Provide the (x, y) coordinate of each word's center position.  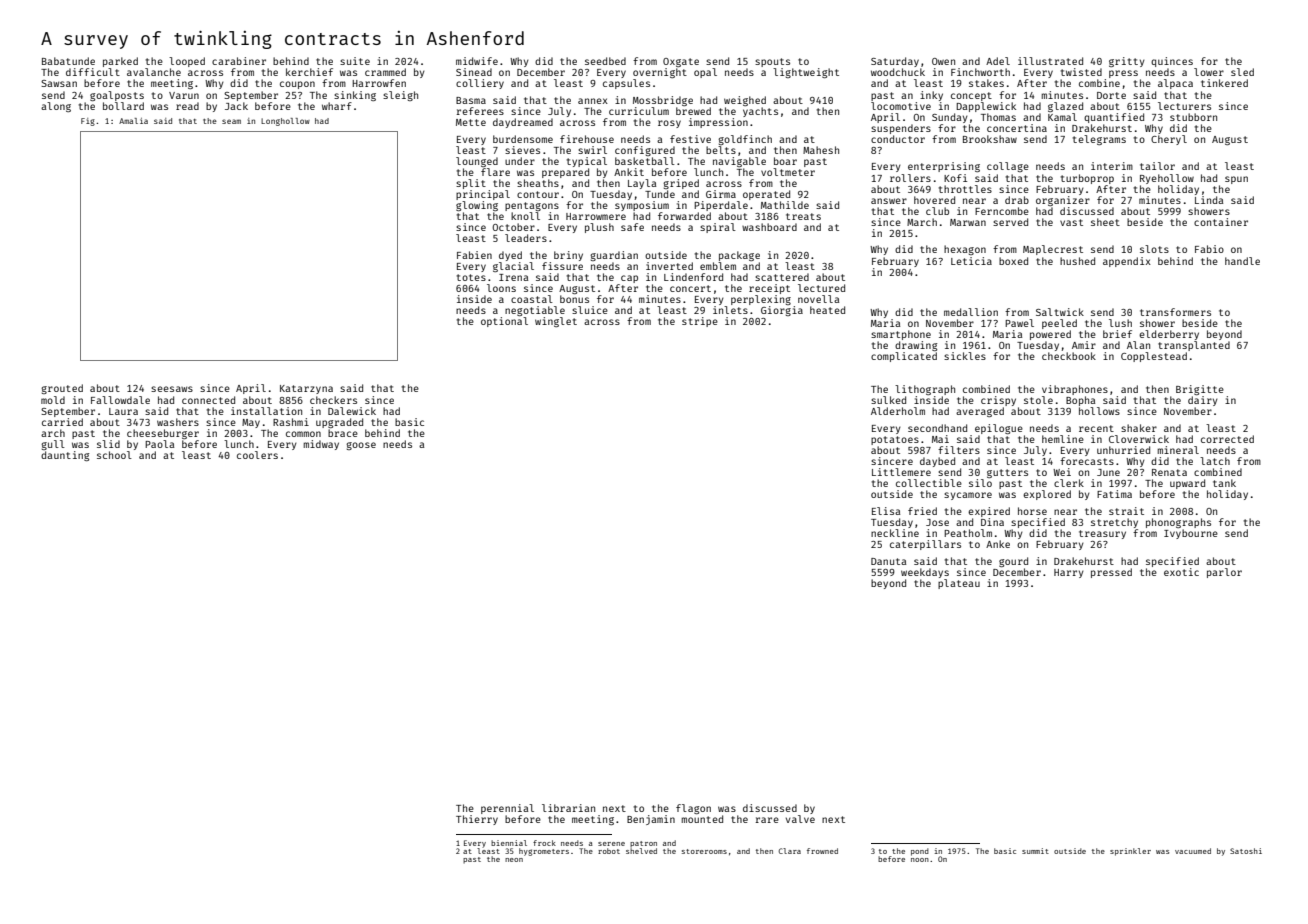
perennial (507, 809)
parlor (1224, 573)
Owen (943, 61)
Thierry (477, 820)
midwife (477, 61)
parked (120, 62)
